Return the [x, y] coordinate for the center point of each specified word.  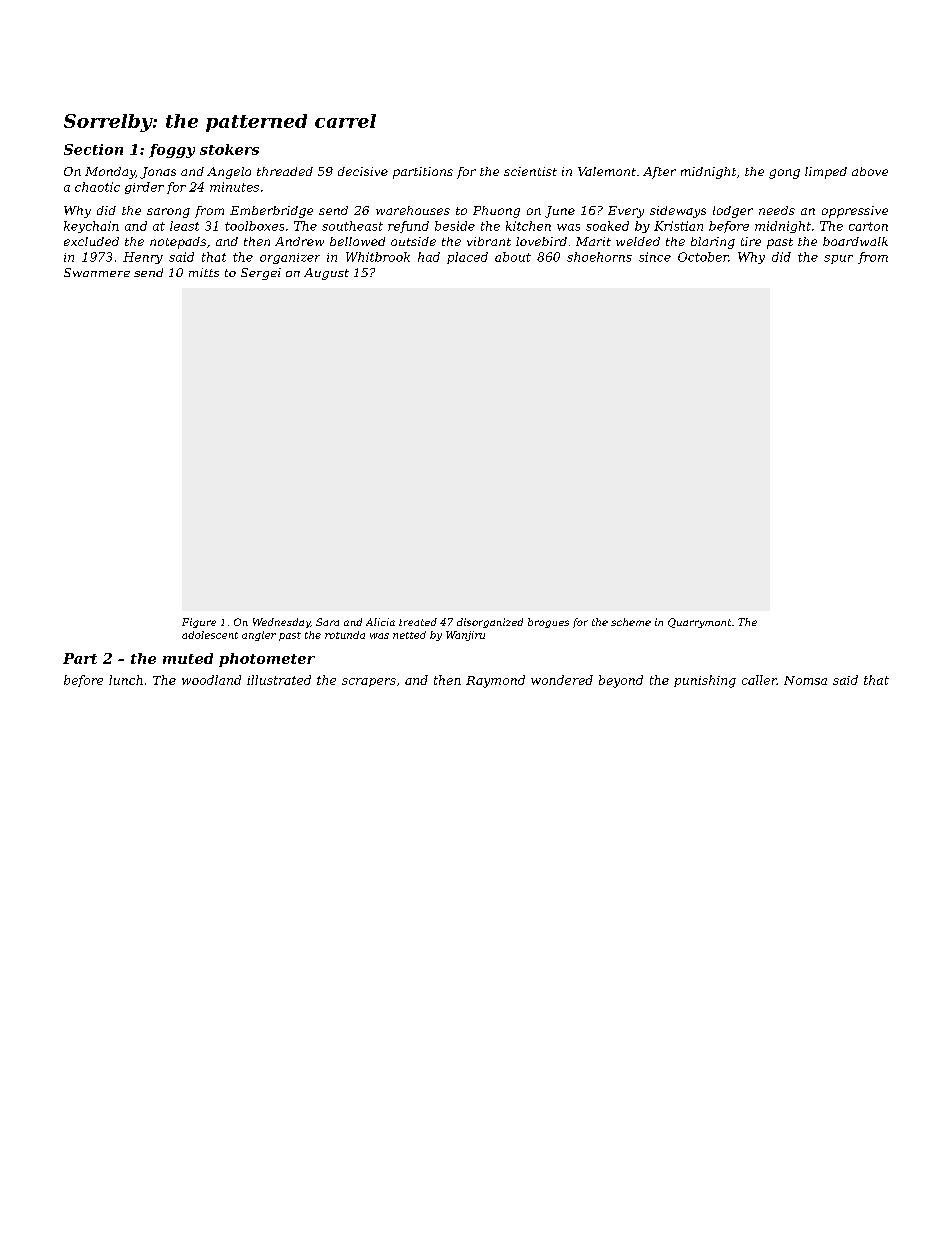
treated [418, 622]
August [326, 274]
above [870, 171]
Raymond [495, 681]
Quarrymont [699, 623]
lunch [126, 680]
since [655, 257]
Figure [199, 623]
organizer [290, 258]
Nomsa [805, 680]
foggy [172, 151]
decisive [363, 171]
